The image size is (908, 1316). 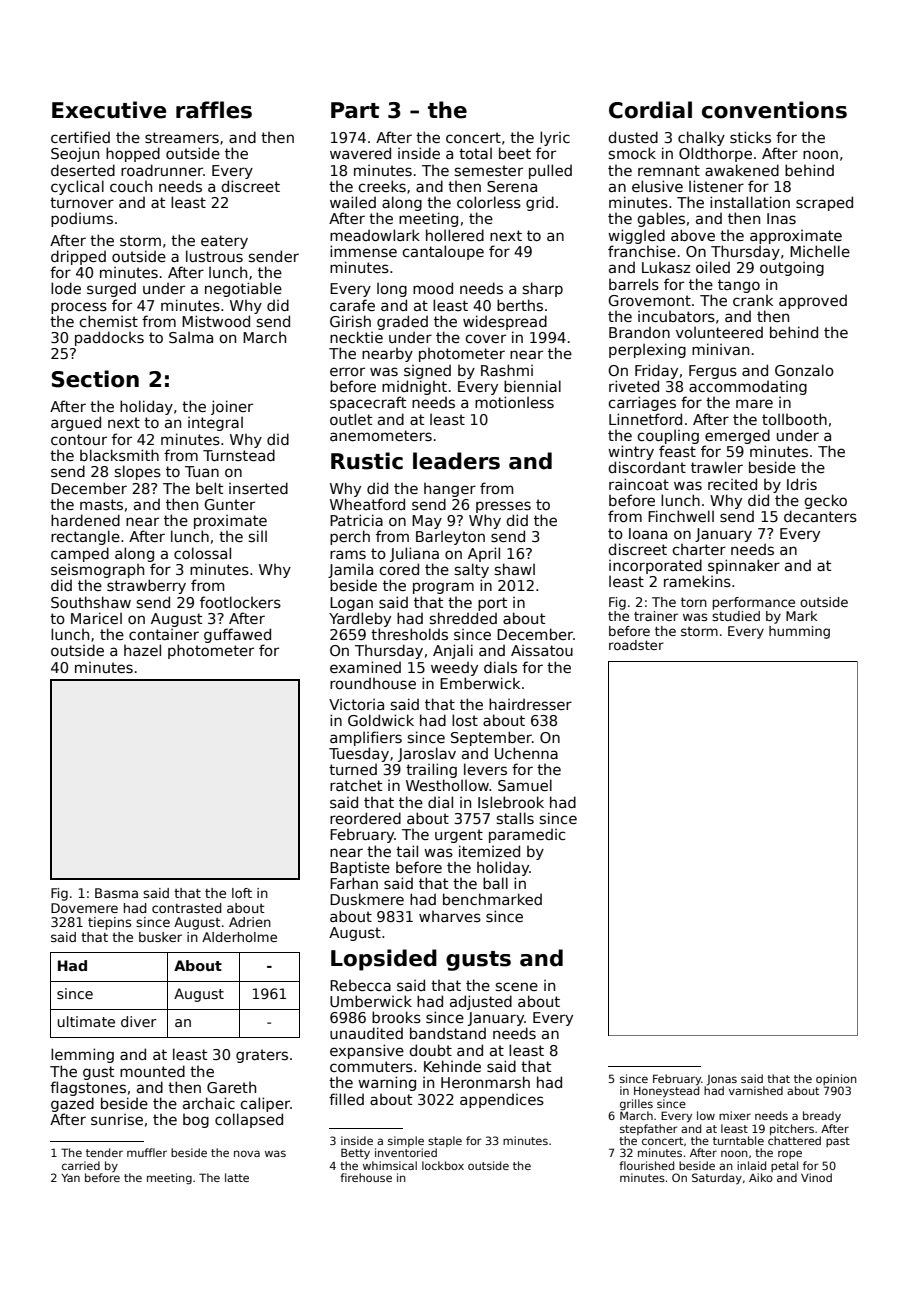 I want to click on paramedic, so click(x=527, y=835).
